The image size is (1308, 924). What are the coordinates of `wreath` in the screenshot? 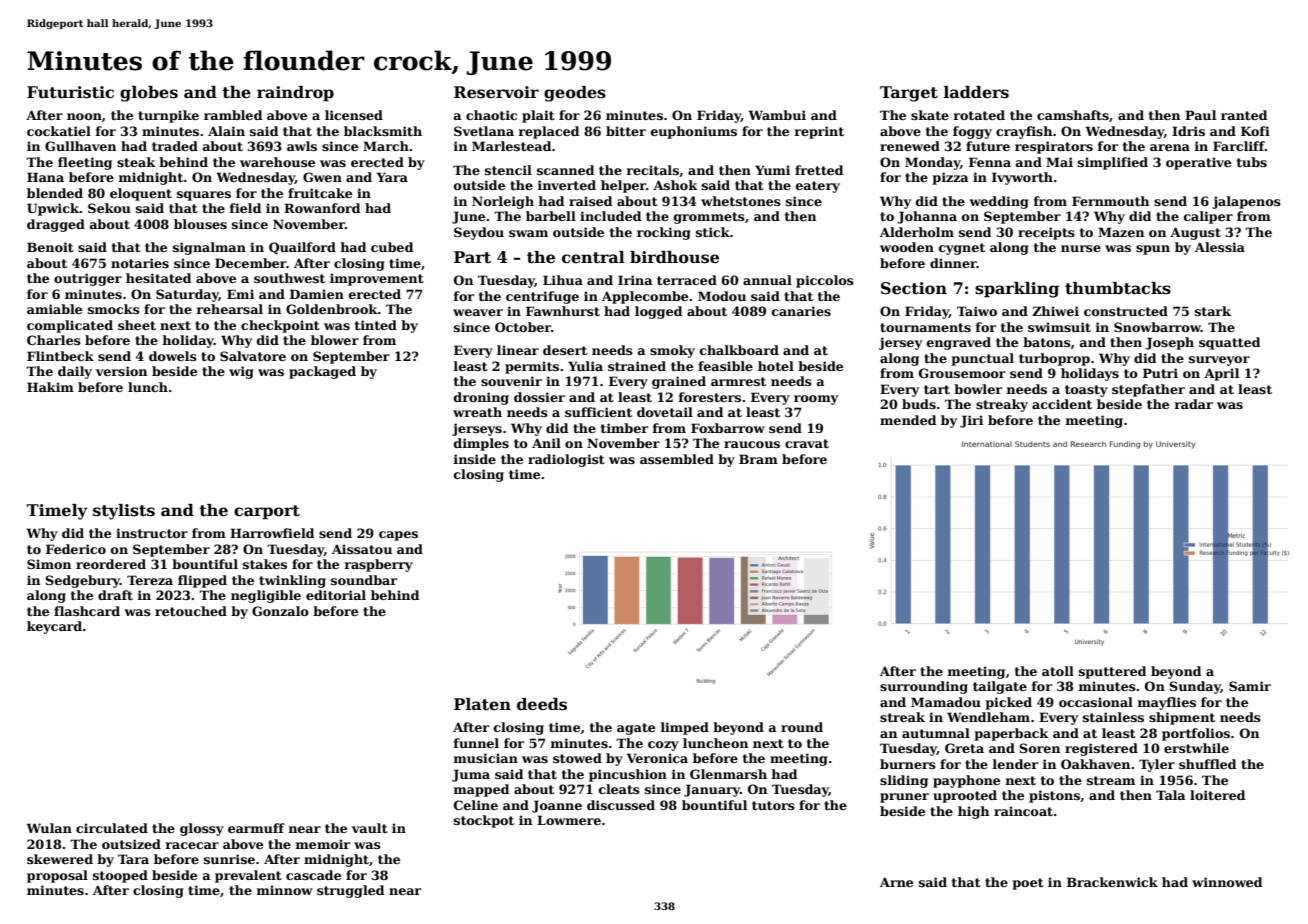 It's located at (477, 412).
